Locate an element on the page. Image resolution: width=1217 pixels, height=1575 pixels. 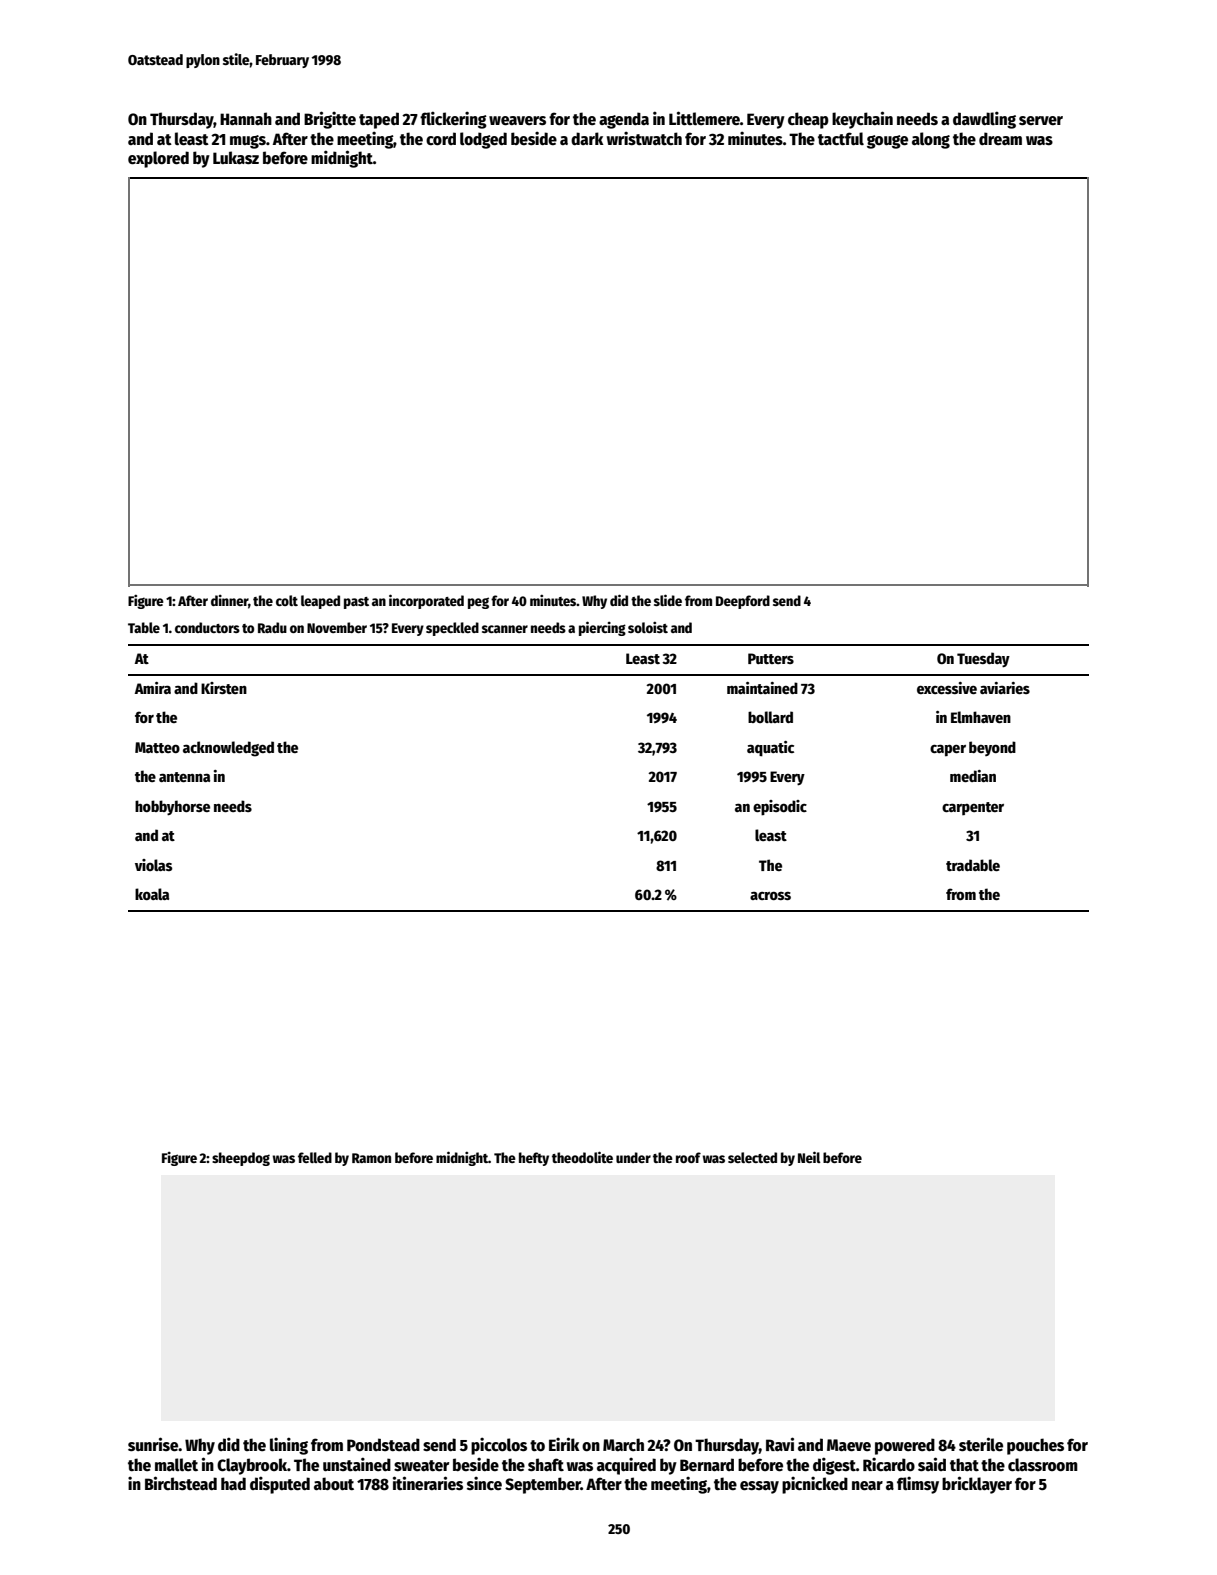
itineraries is located at coordinates (428, 1483).
